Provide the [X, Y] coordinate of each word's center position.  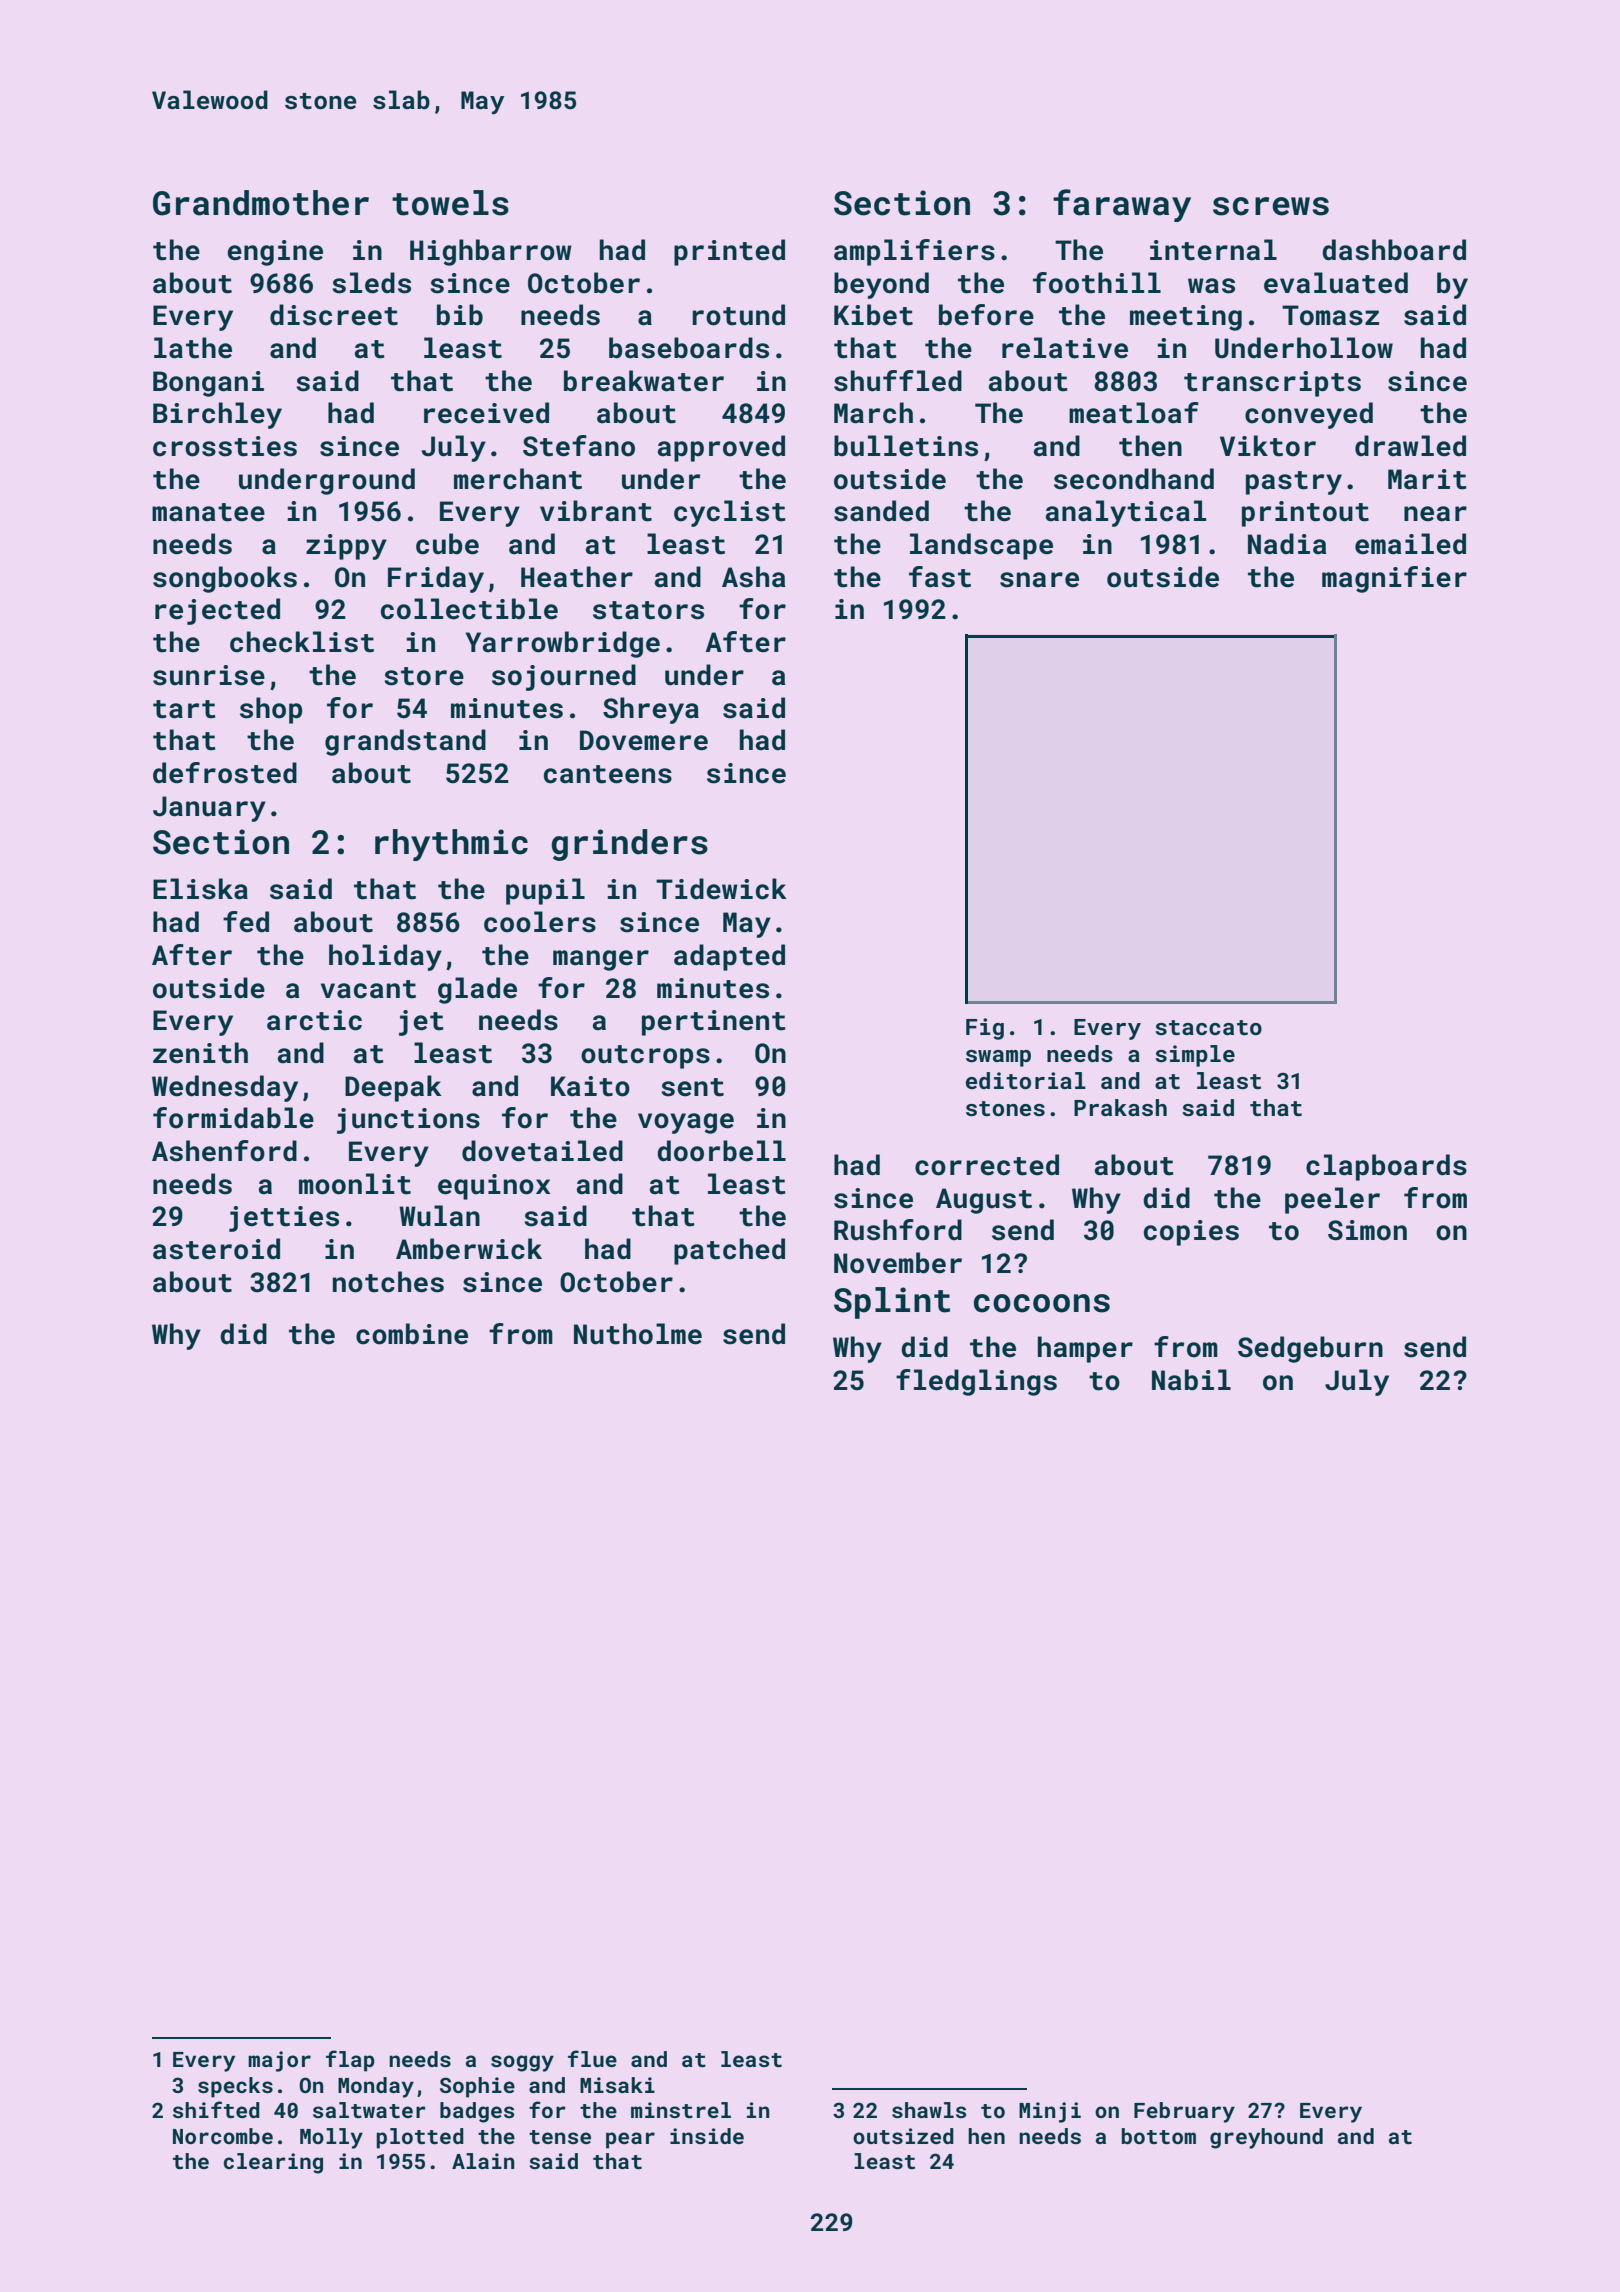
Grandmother [261, 203]
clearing [273, 2163]
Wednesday [225, 1088]
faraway [1122, 205]
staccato [1208, 1027]
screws [1271, 206]
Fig [985, 1029]
